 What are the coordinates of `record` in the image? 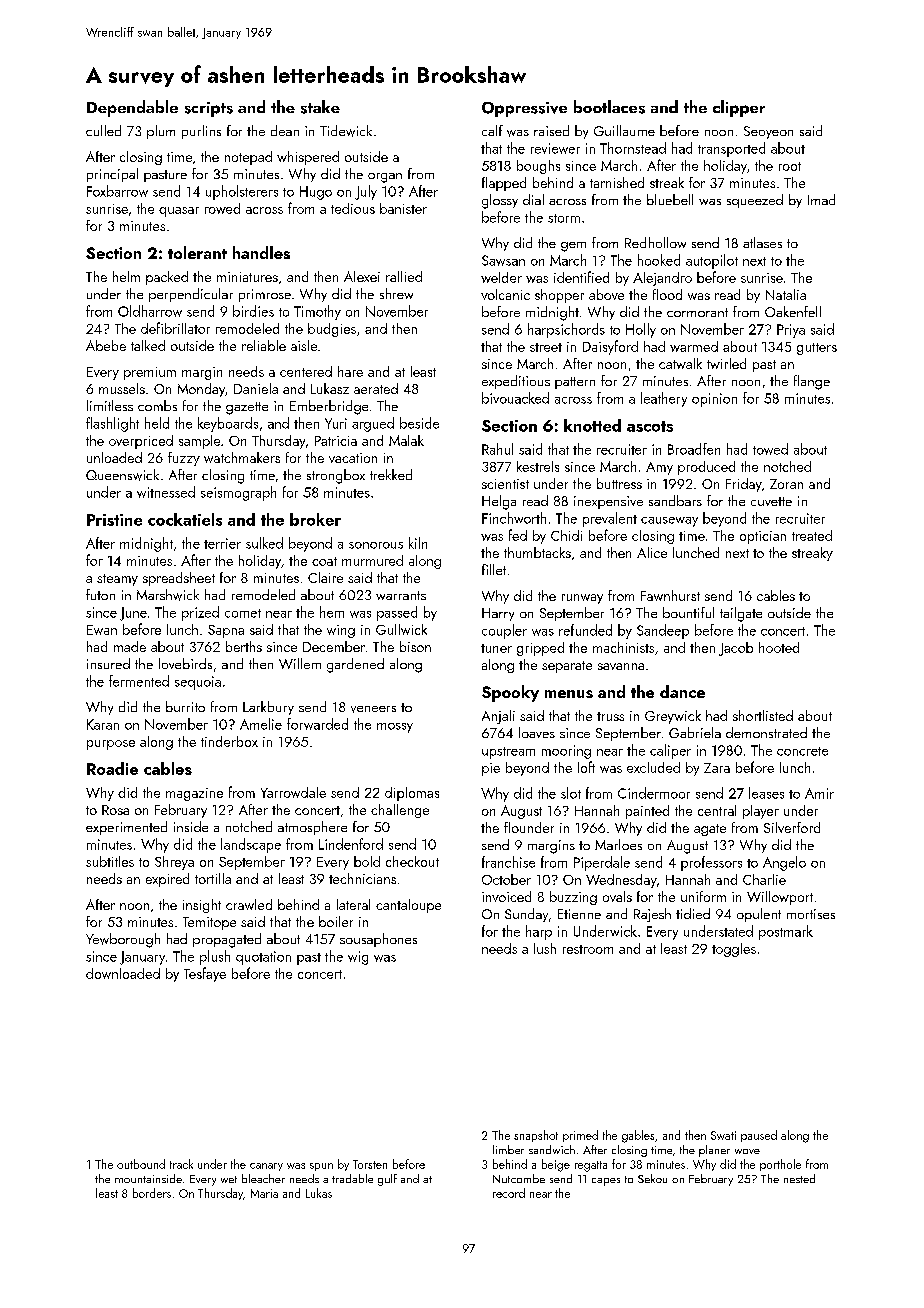 It's located at (509, 1193).
